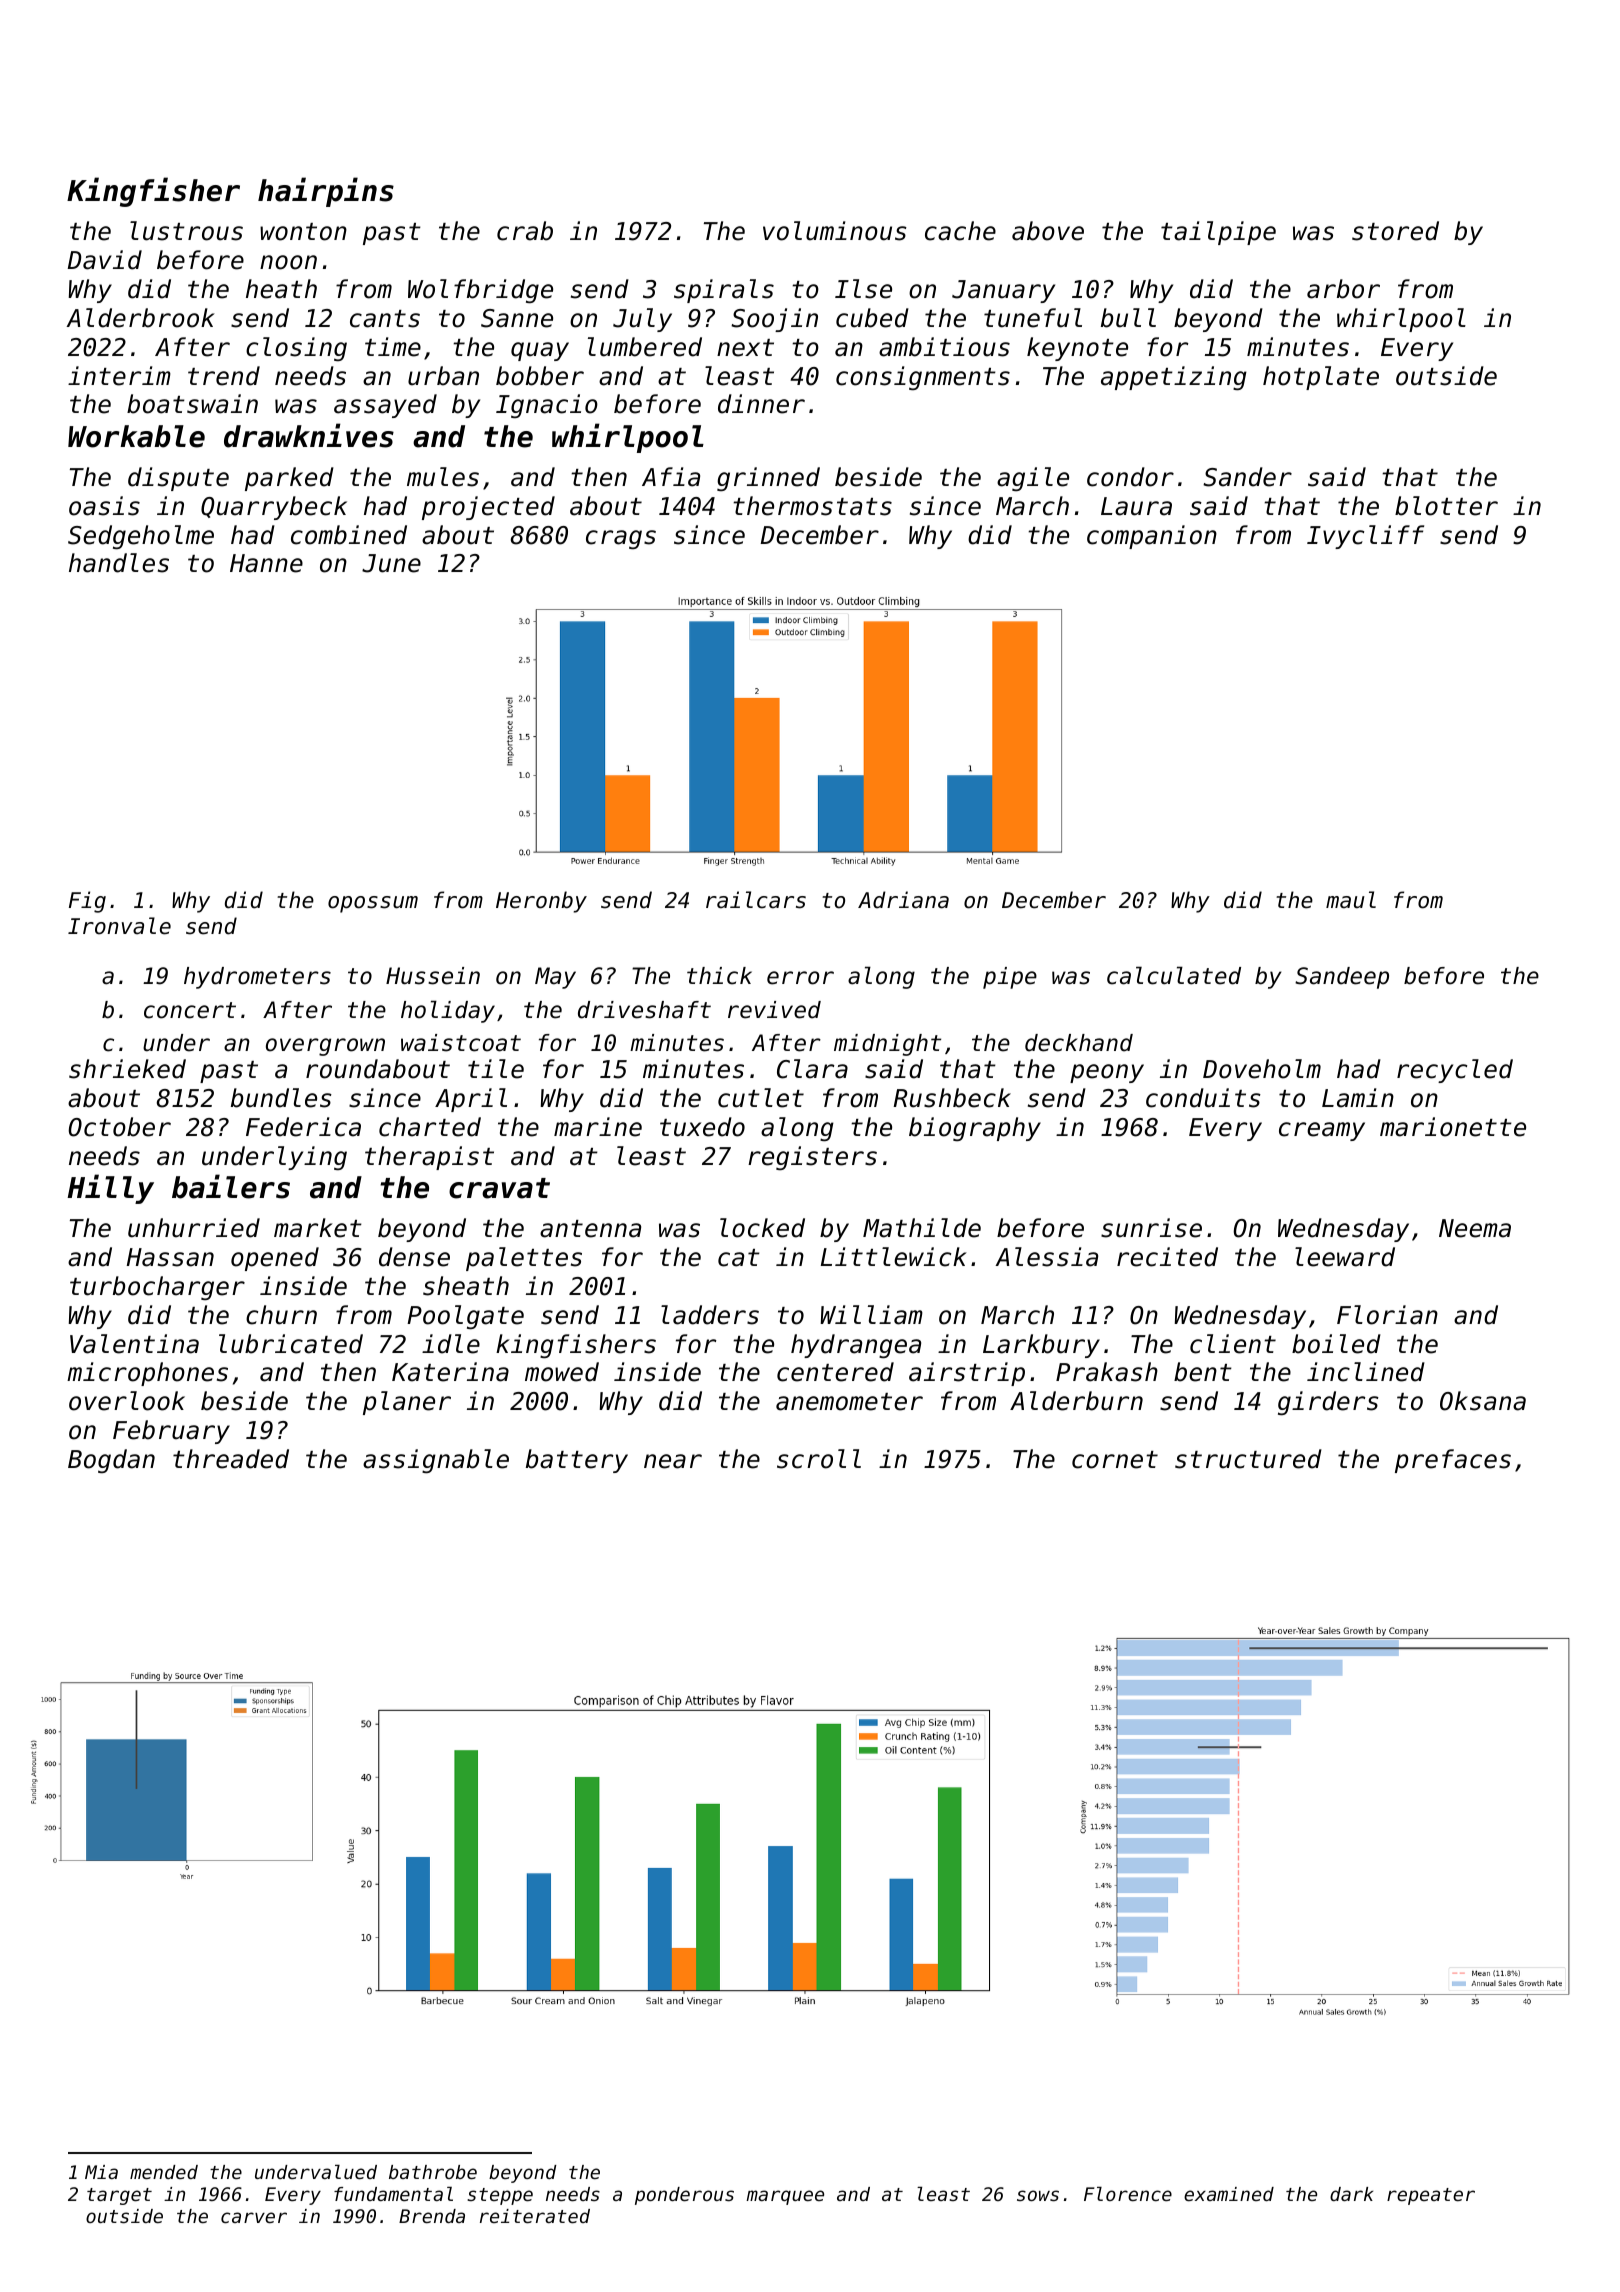 The image size is (1620, 2292). What do you see at coordinates (541, 902) in the image?
I see `Heronby` at bounding box center [541, 902].
